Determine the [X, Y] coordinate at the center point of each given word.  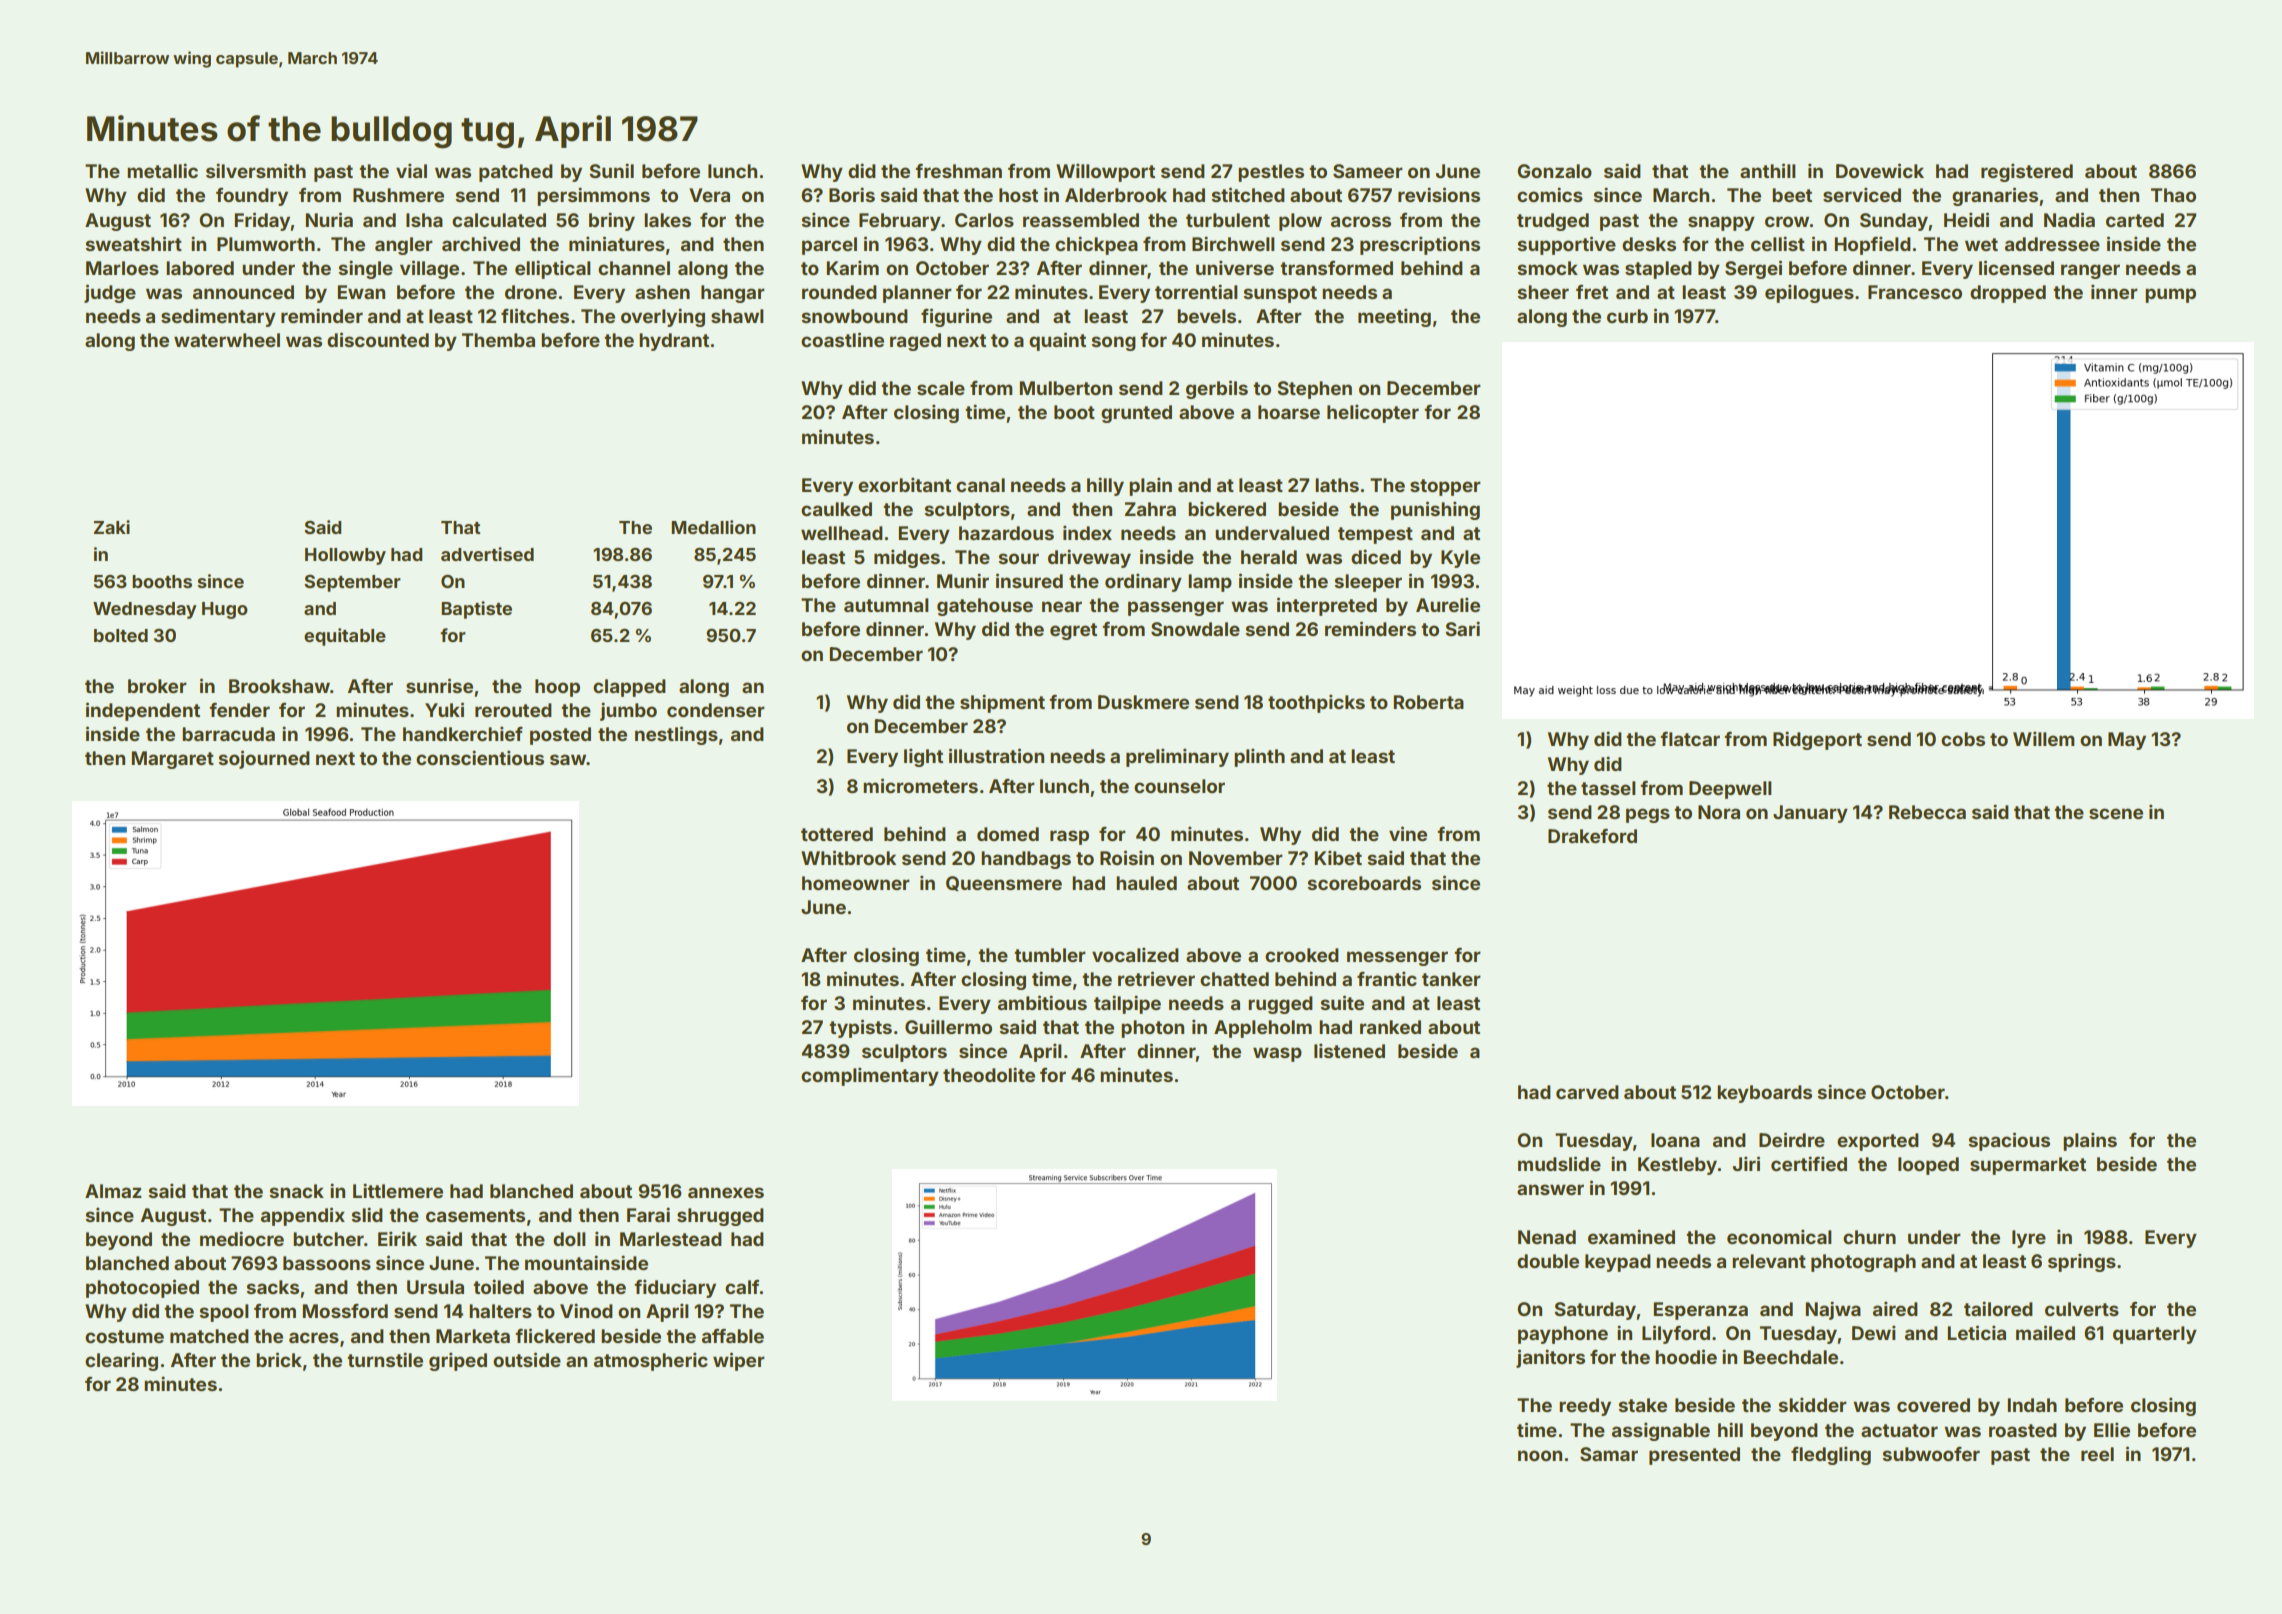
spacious [2009, 1141]
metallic [162, 170]
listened [1349, 1050]
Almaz [113, 1191]
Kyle [1460, 559]
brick [279, 1359]
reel [2097, 1454]
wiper [739, 1361]
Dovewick [1880, 170]
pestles [1271, 173]
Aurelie [1448, 604]
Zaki [112, 527]
